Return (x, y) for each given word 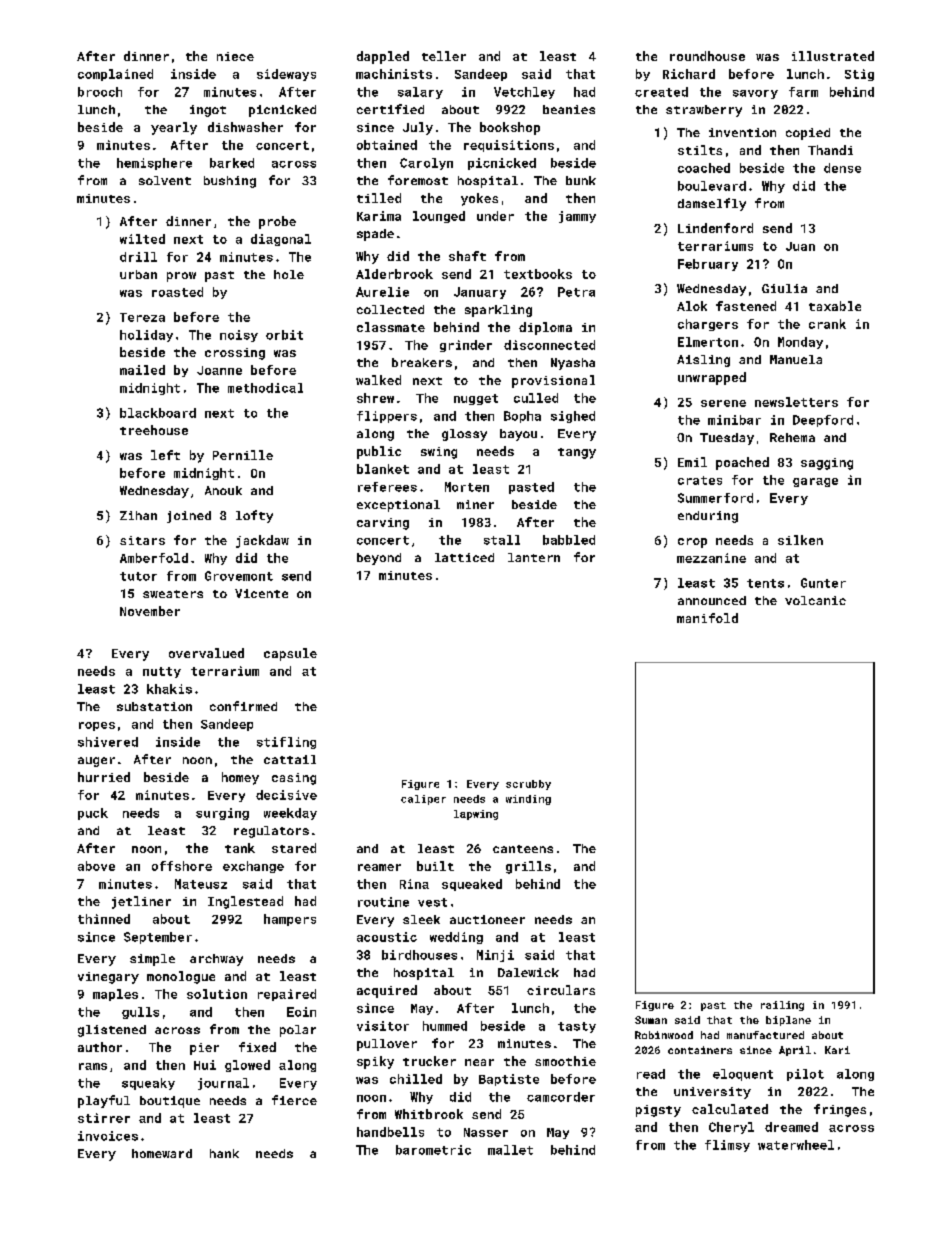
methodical (265, 388)
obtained (387, 145)
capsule (290, 654)
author (100, 1047)
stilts (700, 150)
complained (115, 75)
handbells (390, 1132)
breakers (422, 362)
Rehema (792, 437)
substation (154, 706)
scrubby (528, 785)
